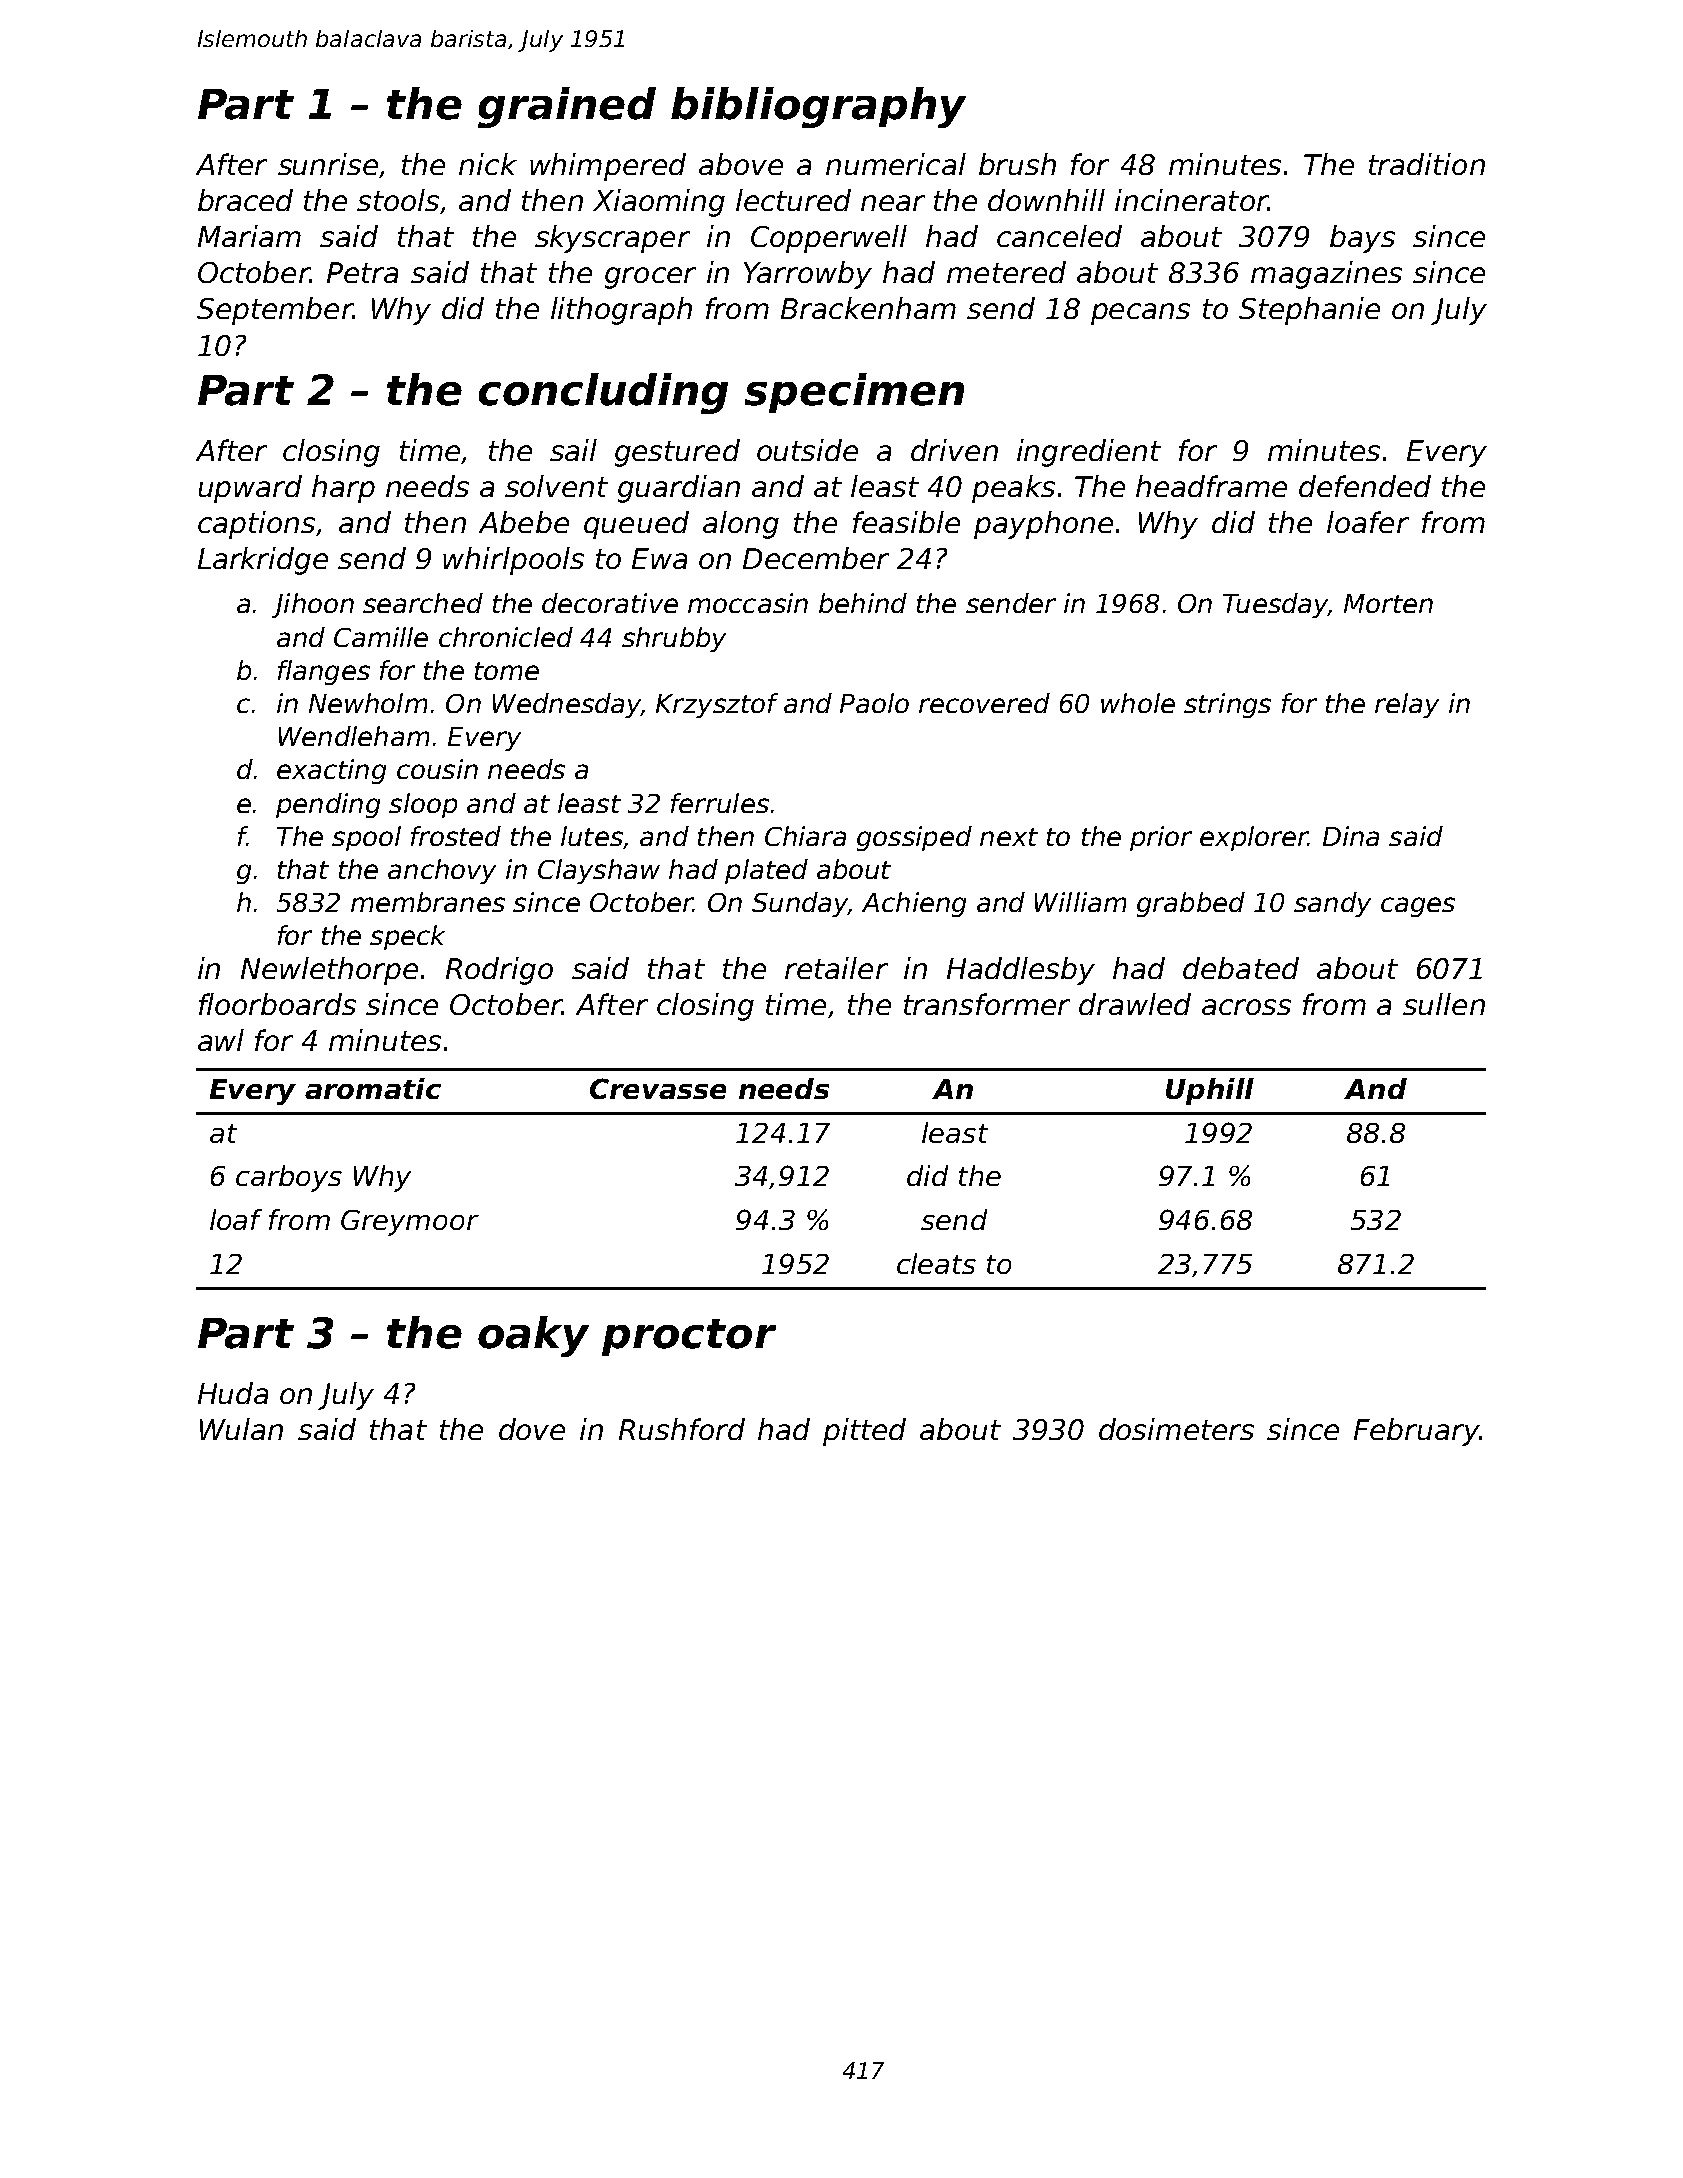  Describe the element at coordinates (249, 236) in the screenshot. I see `Mariam` at that location.
